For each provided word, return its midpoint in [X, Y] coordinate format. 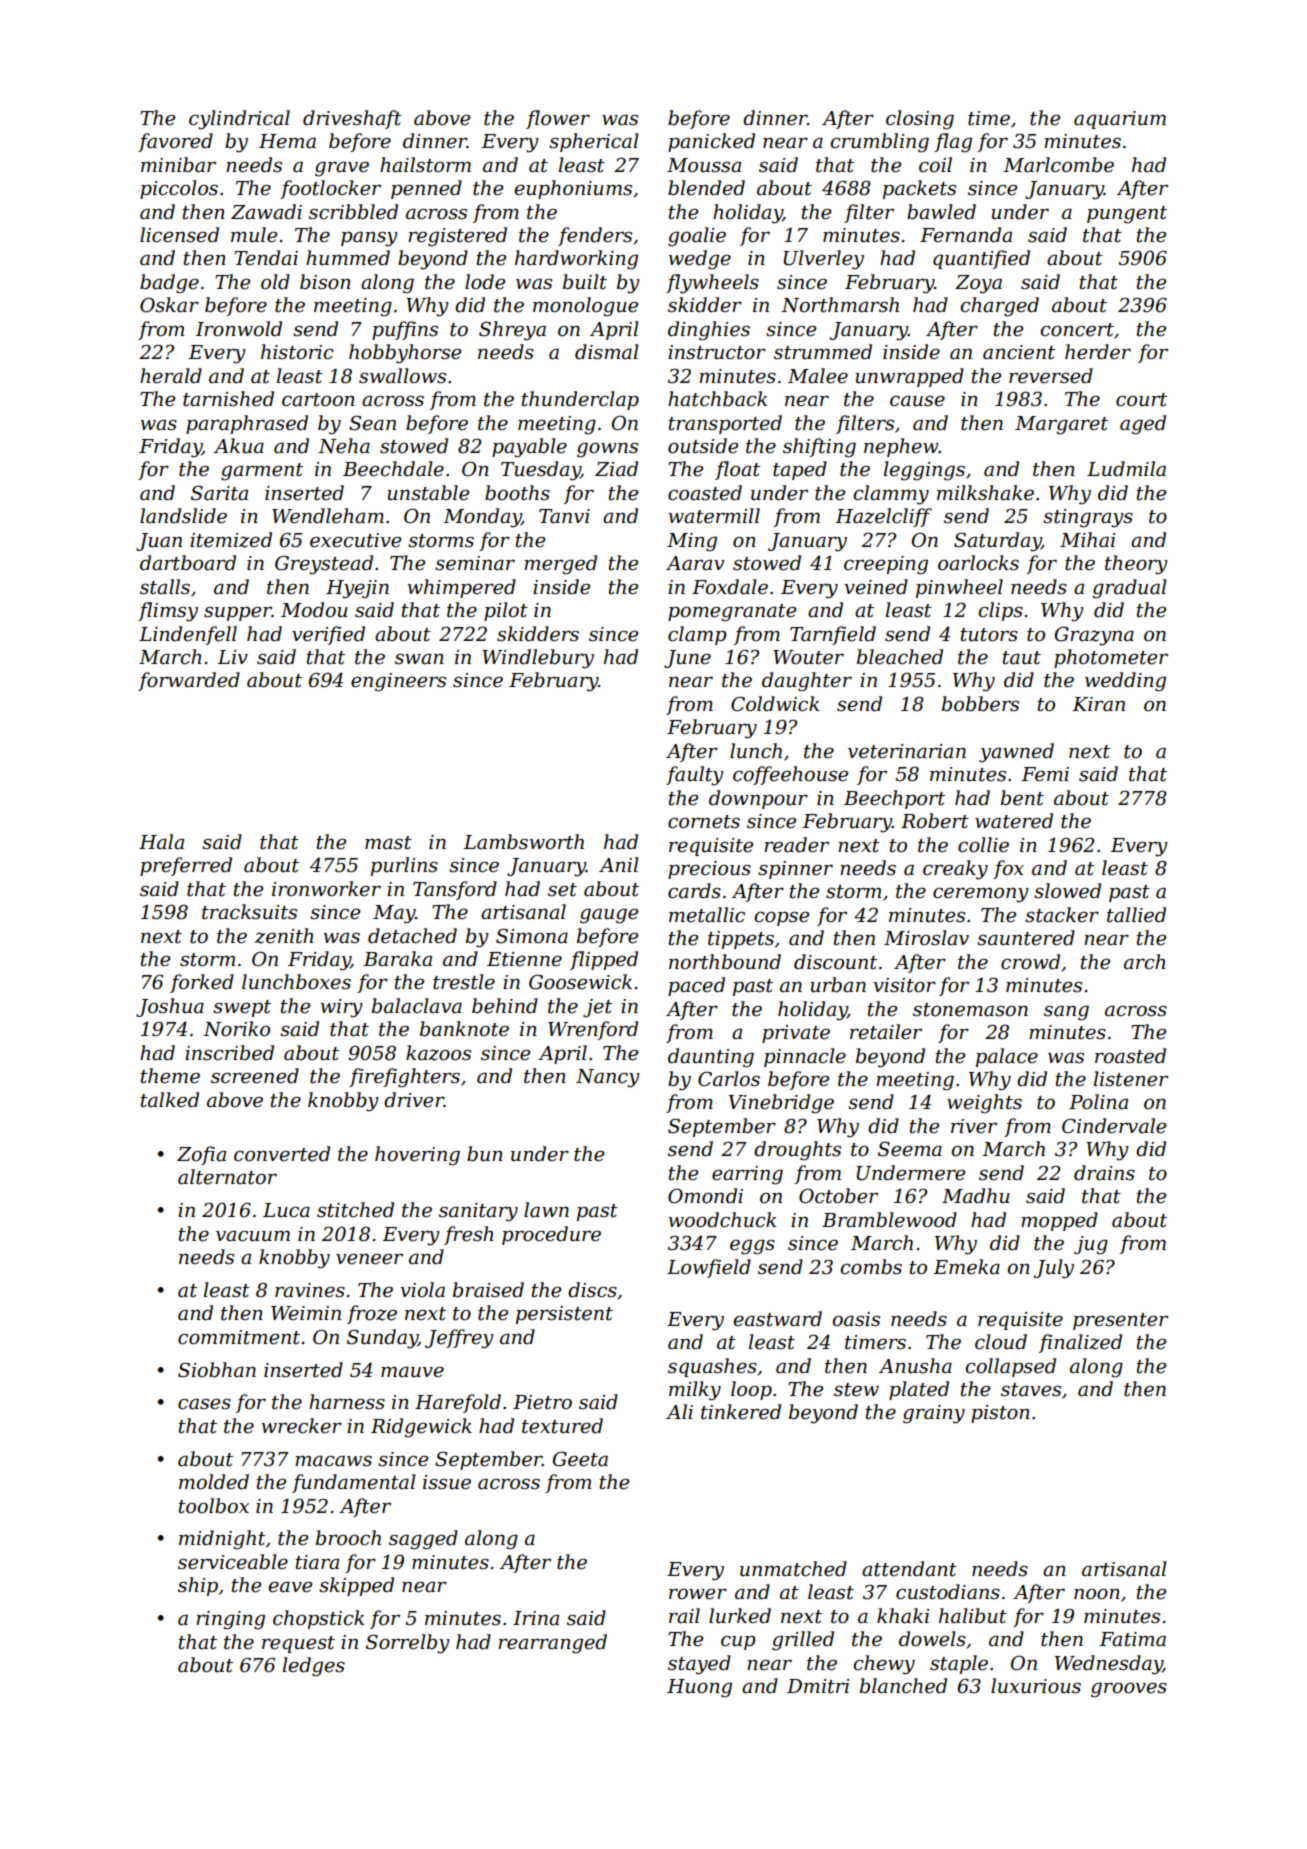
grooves [1129, 1690]
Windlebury [538, 659]
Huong [699, 1688]
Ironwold [238, 329]
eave [290, 1587]
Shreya [512, 331]
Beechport [894, 799]
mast [388, 843]
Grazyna [1094, 636]
